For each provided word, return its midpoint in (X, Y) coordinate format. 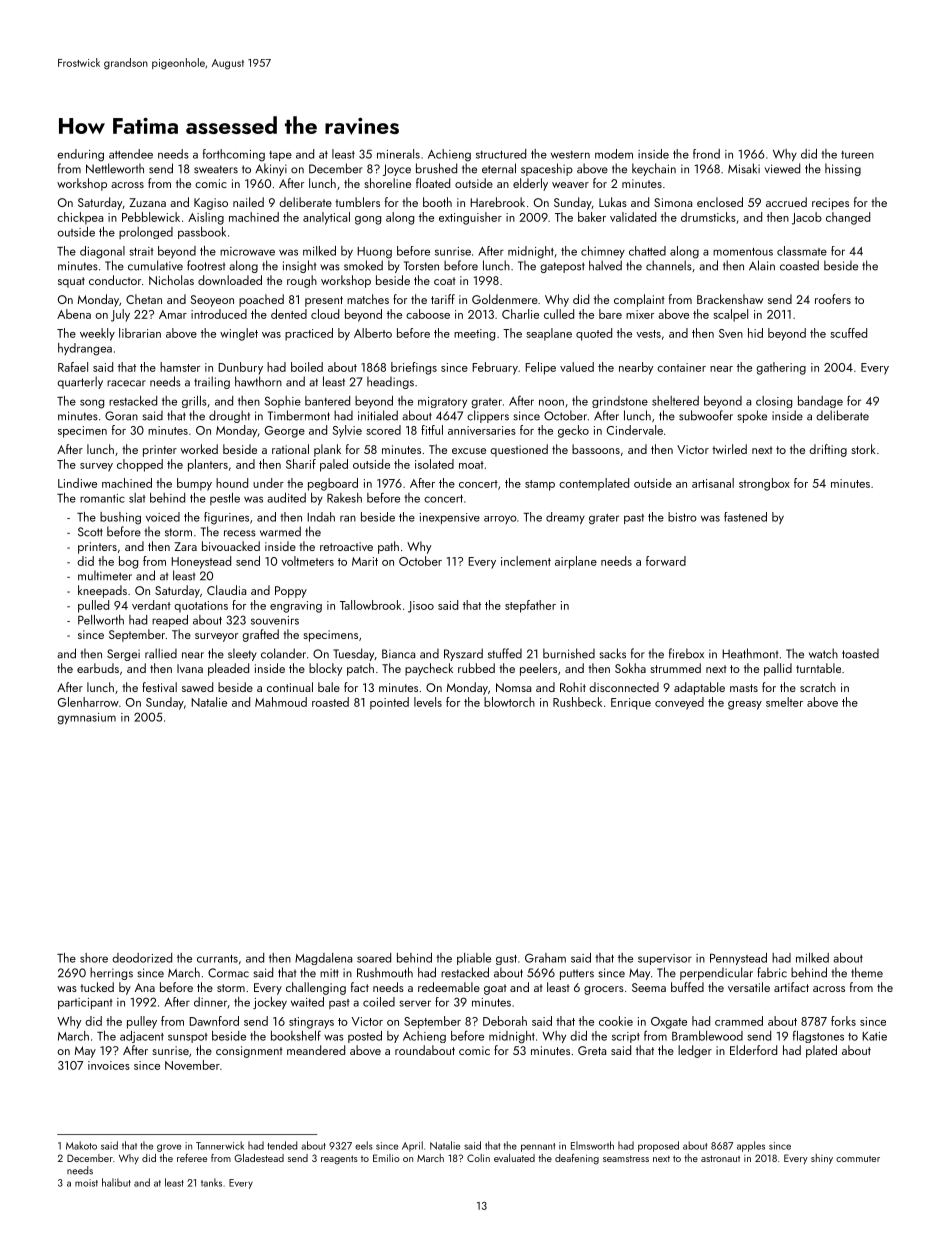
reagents (339, 1160)
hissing (843, 169)
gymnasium (86, 719)
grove (169, 1148)
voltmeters (307, 561)
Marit (365, 561)
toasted (860, 654)
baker (592, 217)
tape (280, 156)
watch (823, 653)
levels (428, 702)
